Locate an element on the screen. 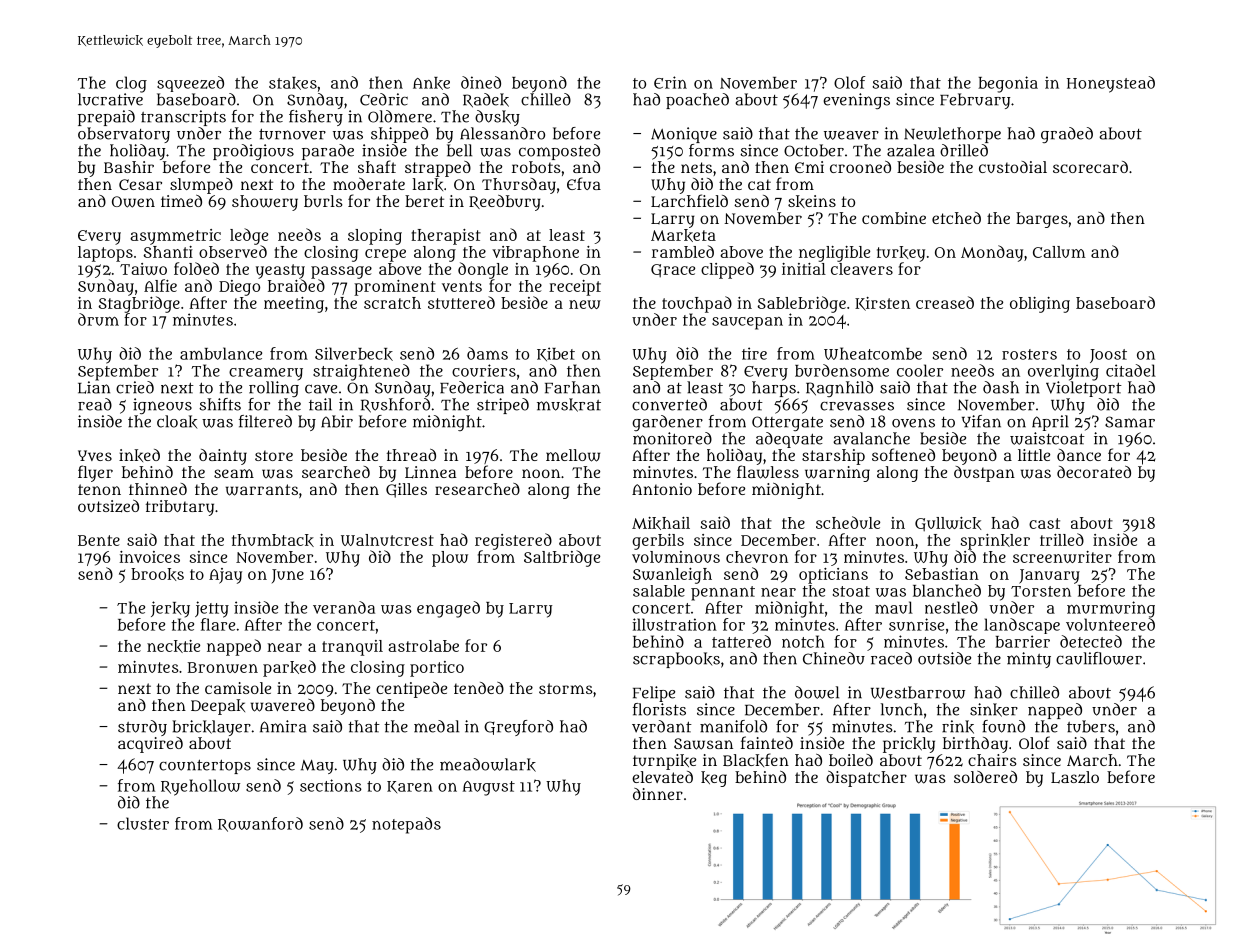 Image resolution: width=1233 pixels, height=952 pixels. soldered is located at coordinates (985, 777).
